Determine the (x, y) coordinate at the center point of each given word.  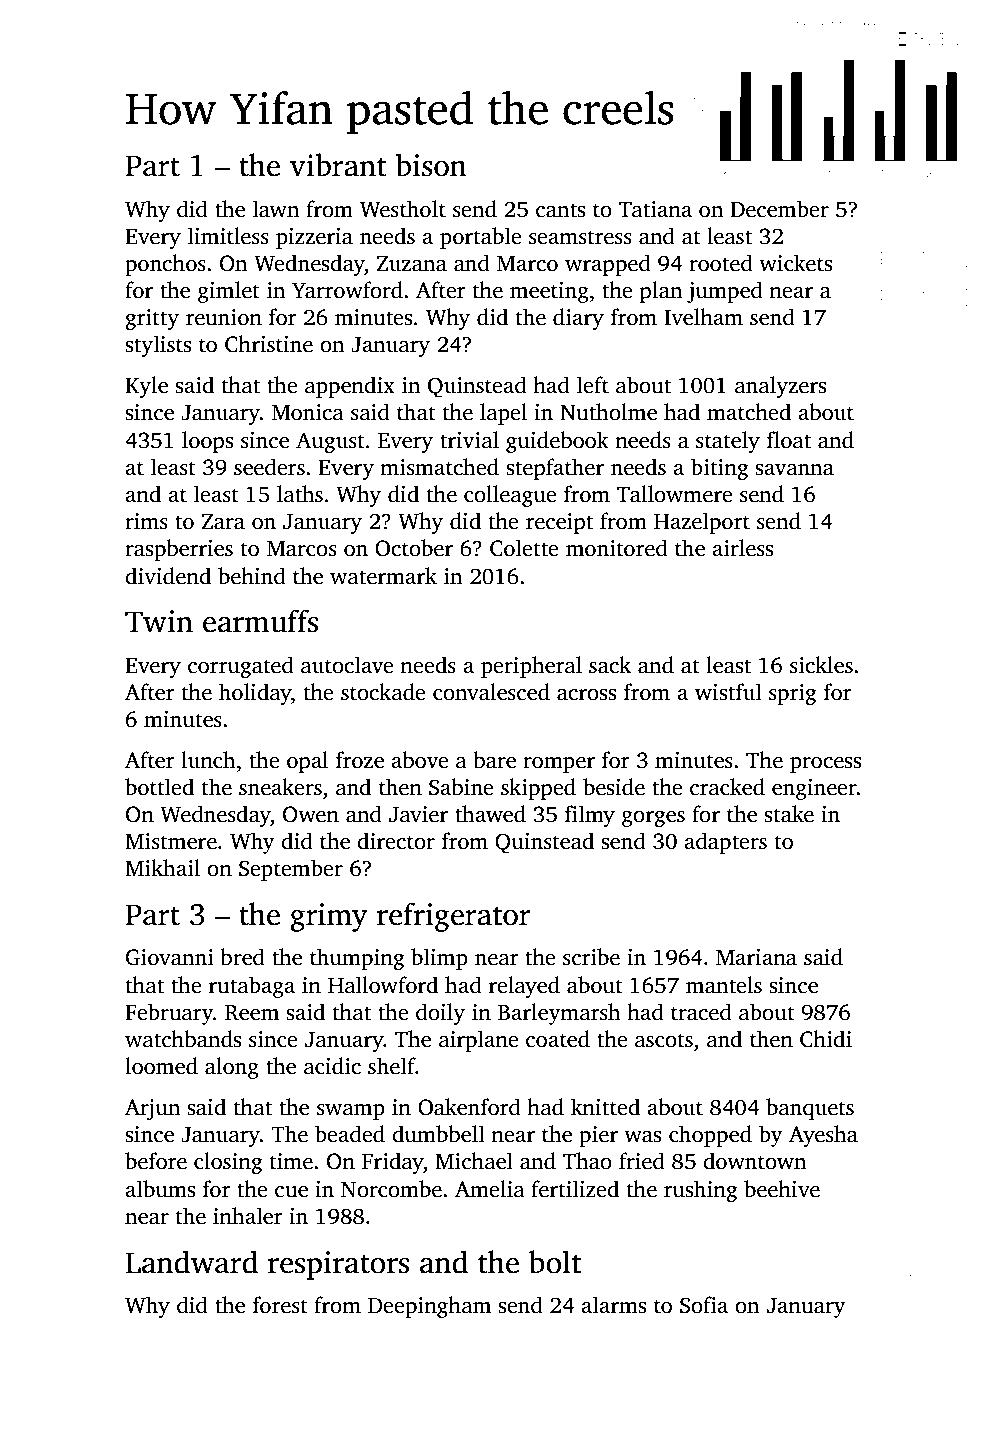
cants (560, 210)
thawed (490, 814)
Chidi (826, 1039)
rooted (721, 263)
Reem (252, 1013)
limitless (228, 236)
